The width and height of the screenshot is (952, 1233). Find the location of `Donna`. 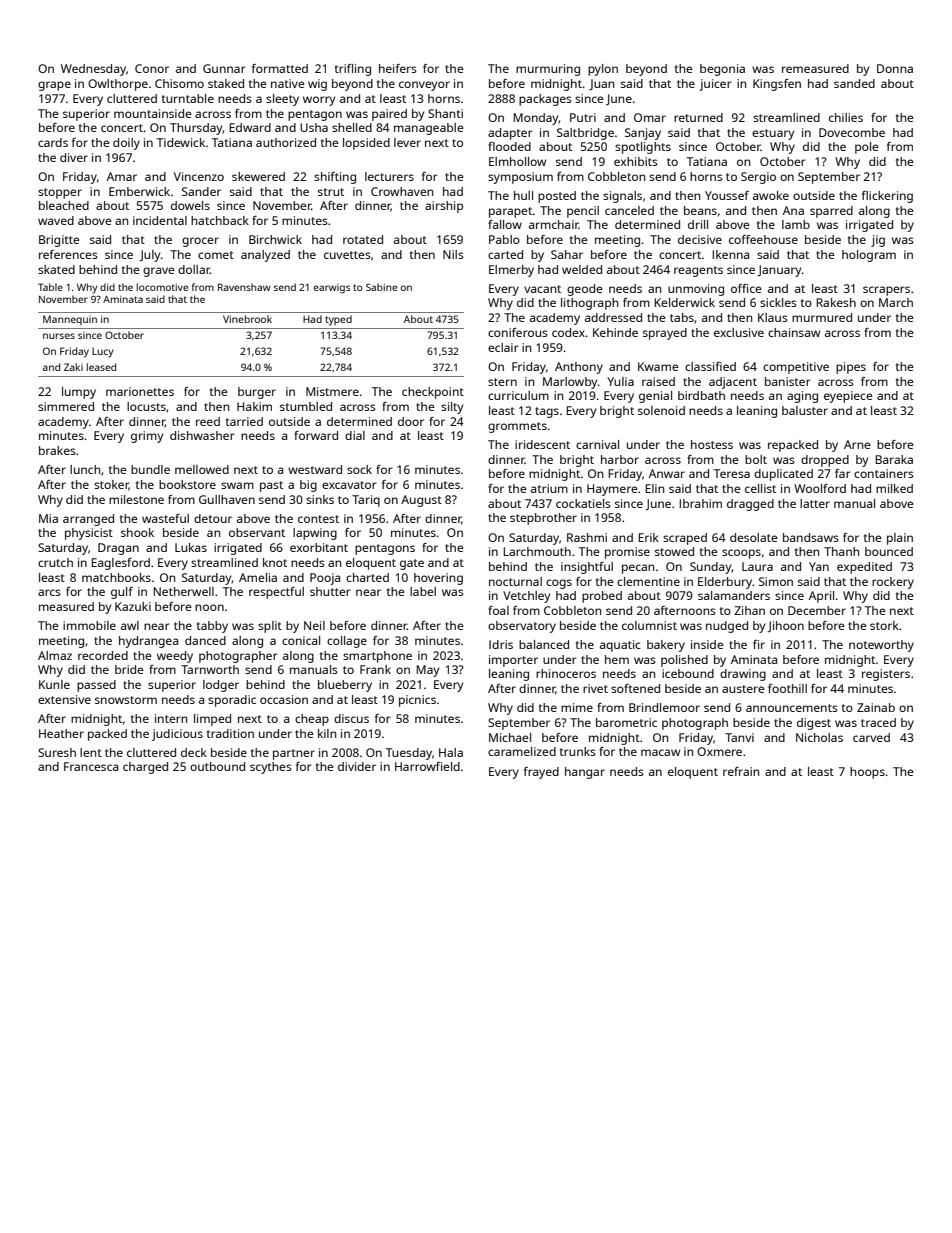

Donna is located at coordinates (895, 68).
